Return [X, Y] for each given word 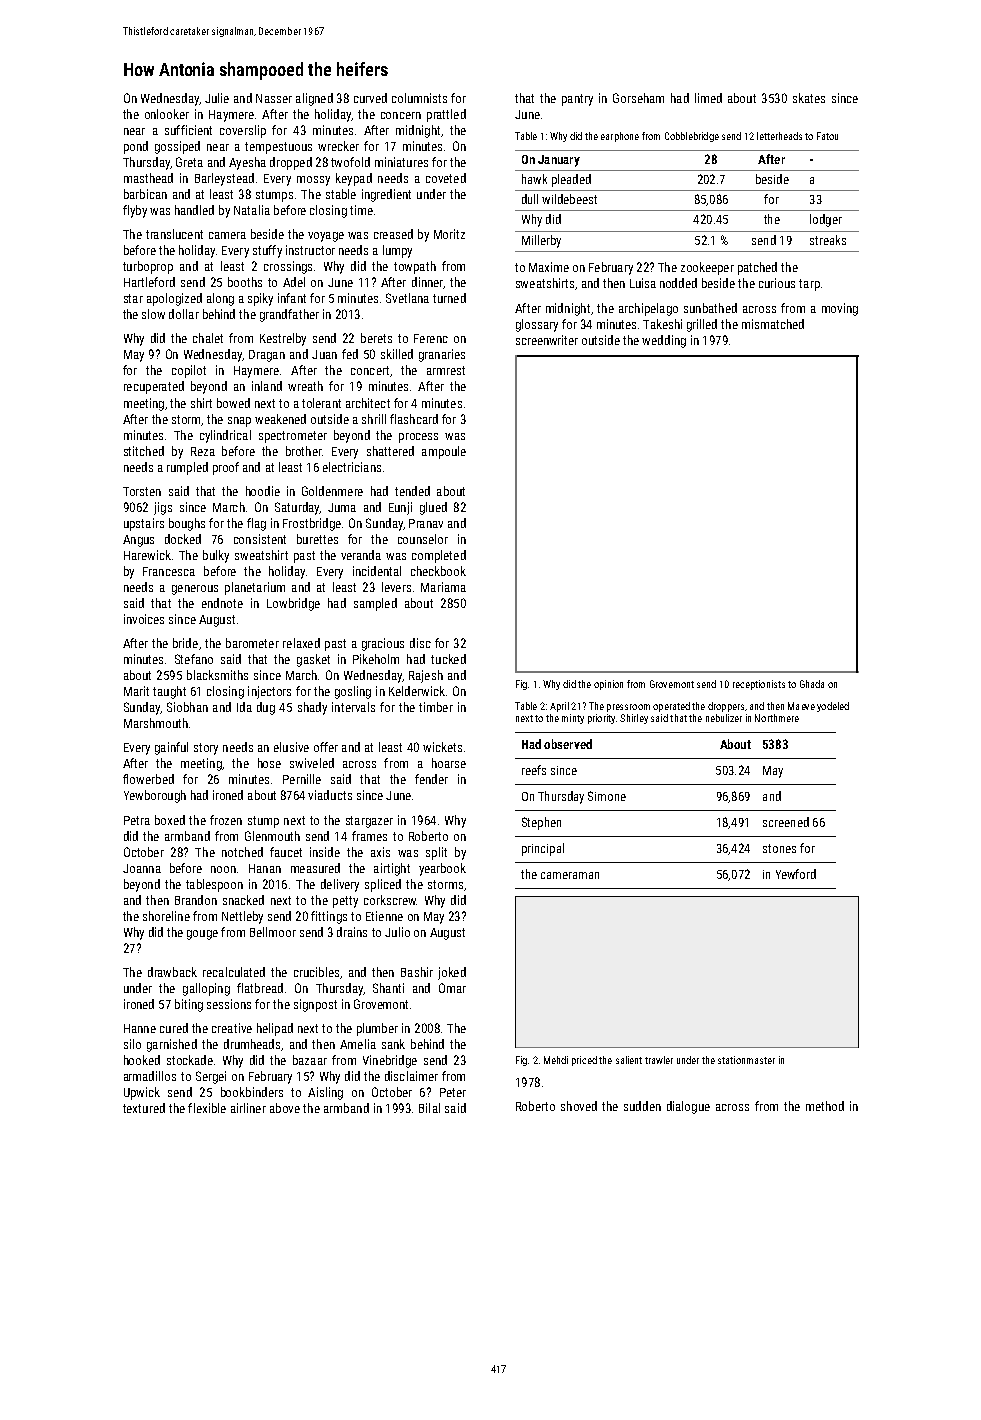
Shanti [388, 988]
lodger [826, 220]
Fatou [827, 136]
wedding [664, 341]
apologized [174, 299]
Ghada [812, 684]
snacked [243, 900]
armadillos [150, 1076]
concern [401, 115]
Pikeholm [376, 659]
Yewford [796, 874]
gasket [313, 660]
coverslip [243, 131]
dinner [427, 282]
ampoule [444, 452]
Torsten [142, 491]
